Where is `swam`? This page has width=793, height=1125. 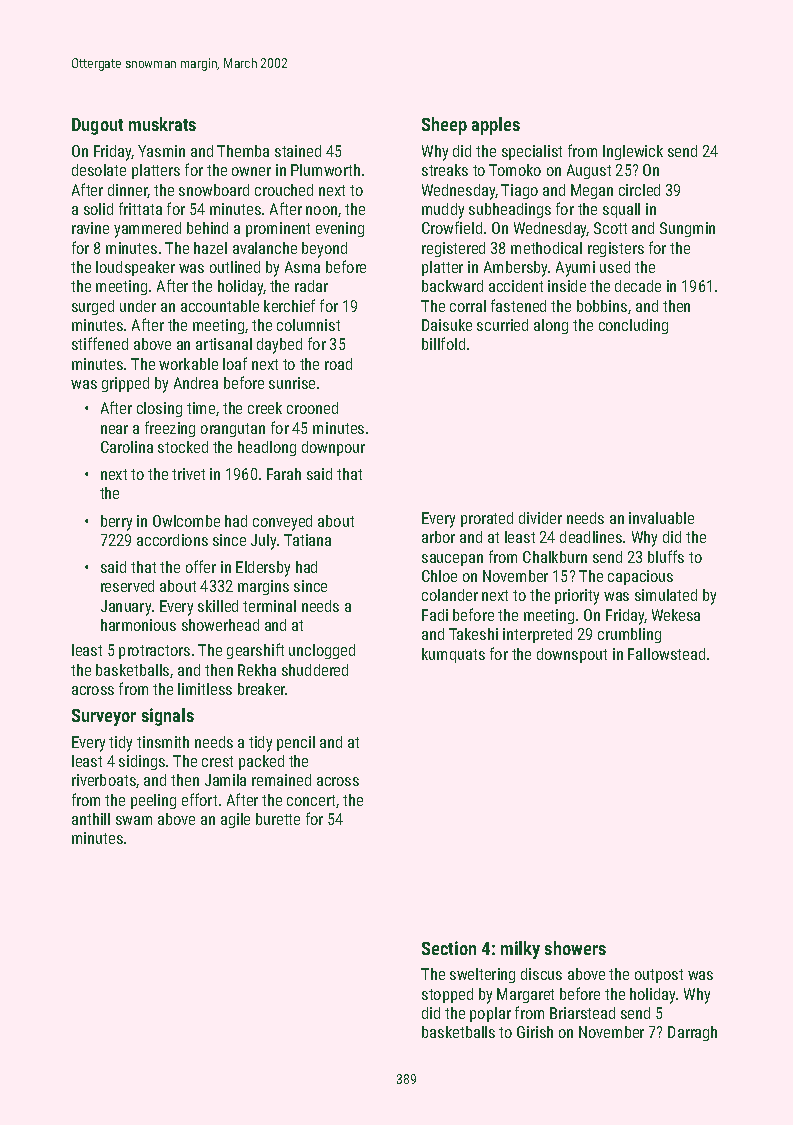
swam is located at coordinates (134, 820).
